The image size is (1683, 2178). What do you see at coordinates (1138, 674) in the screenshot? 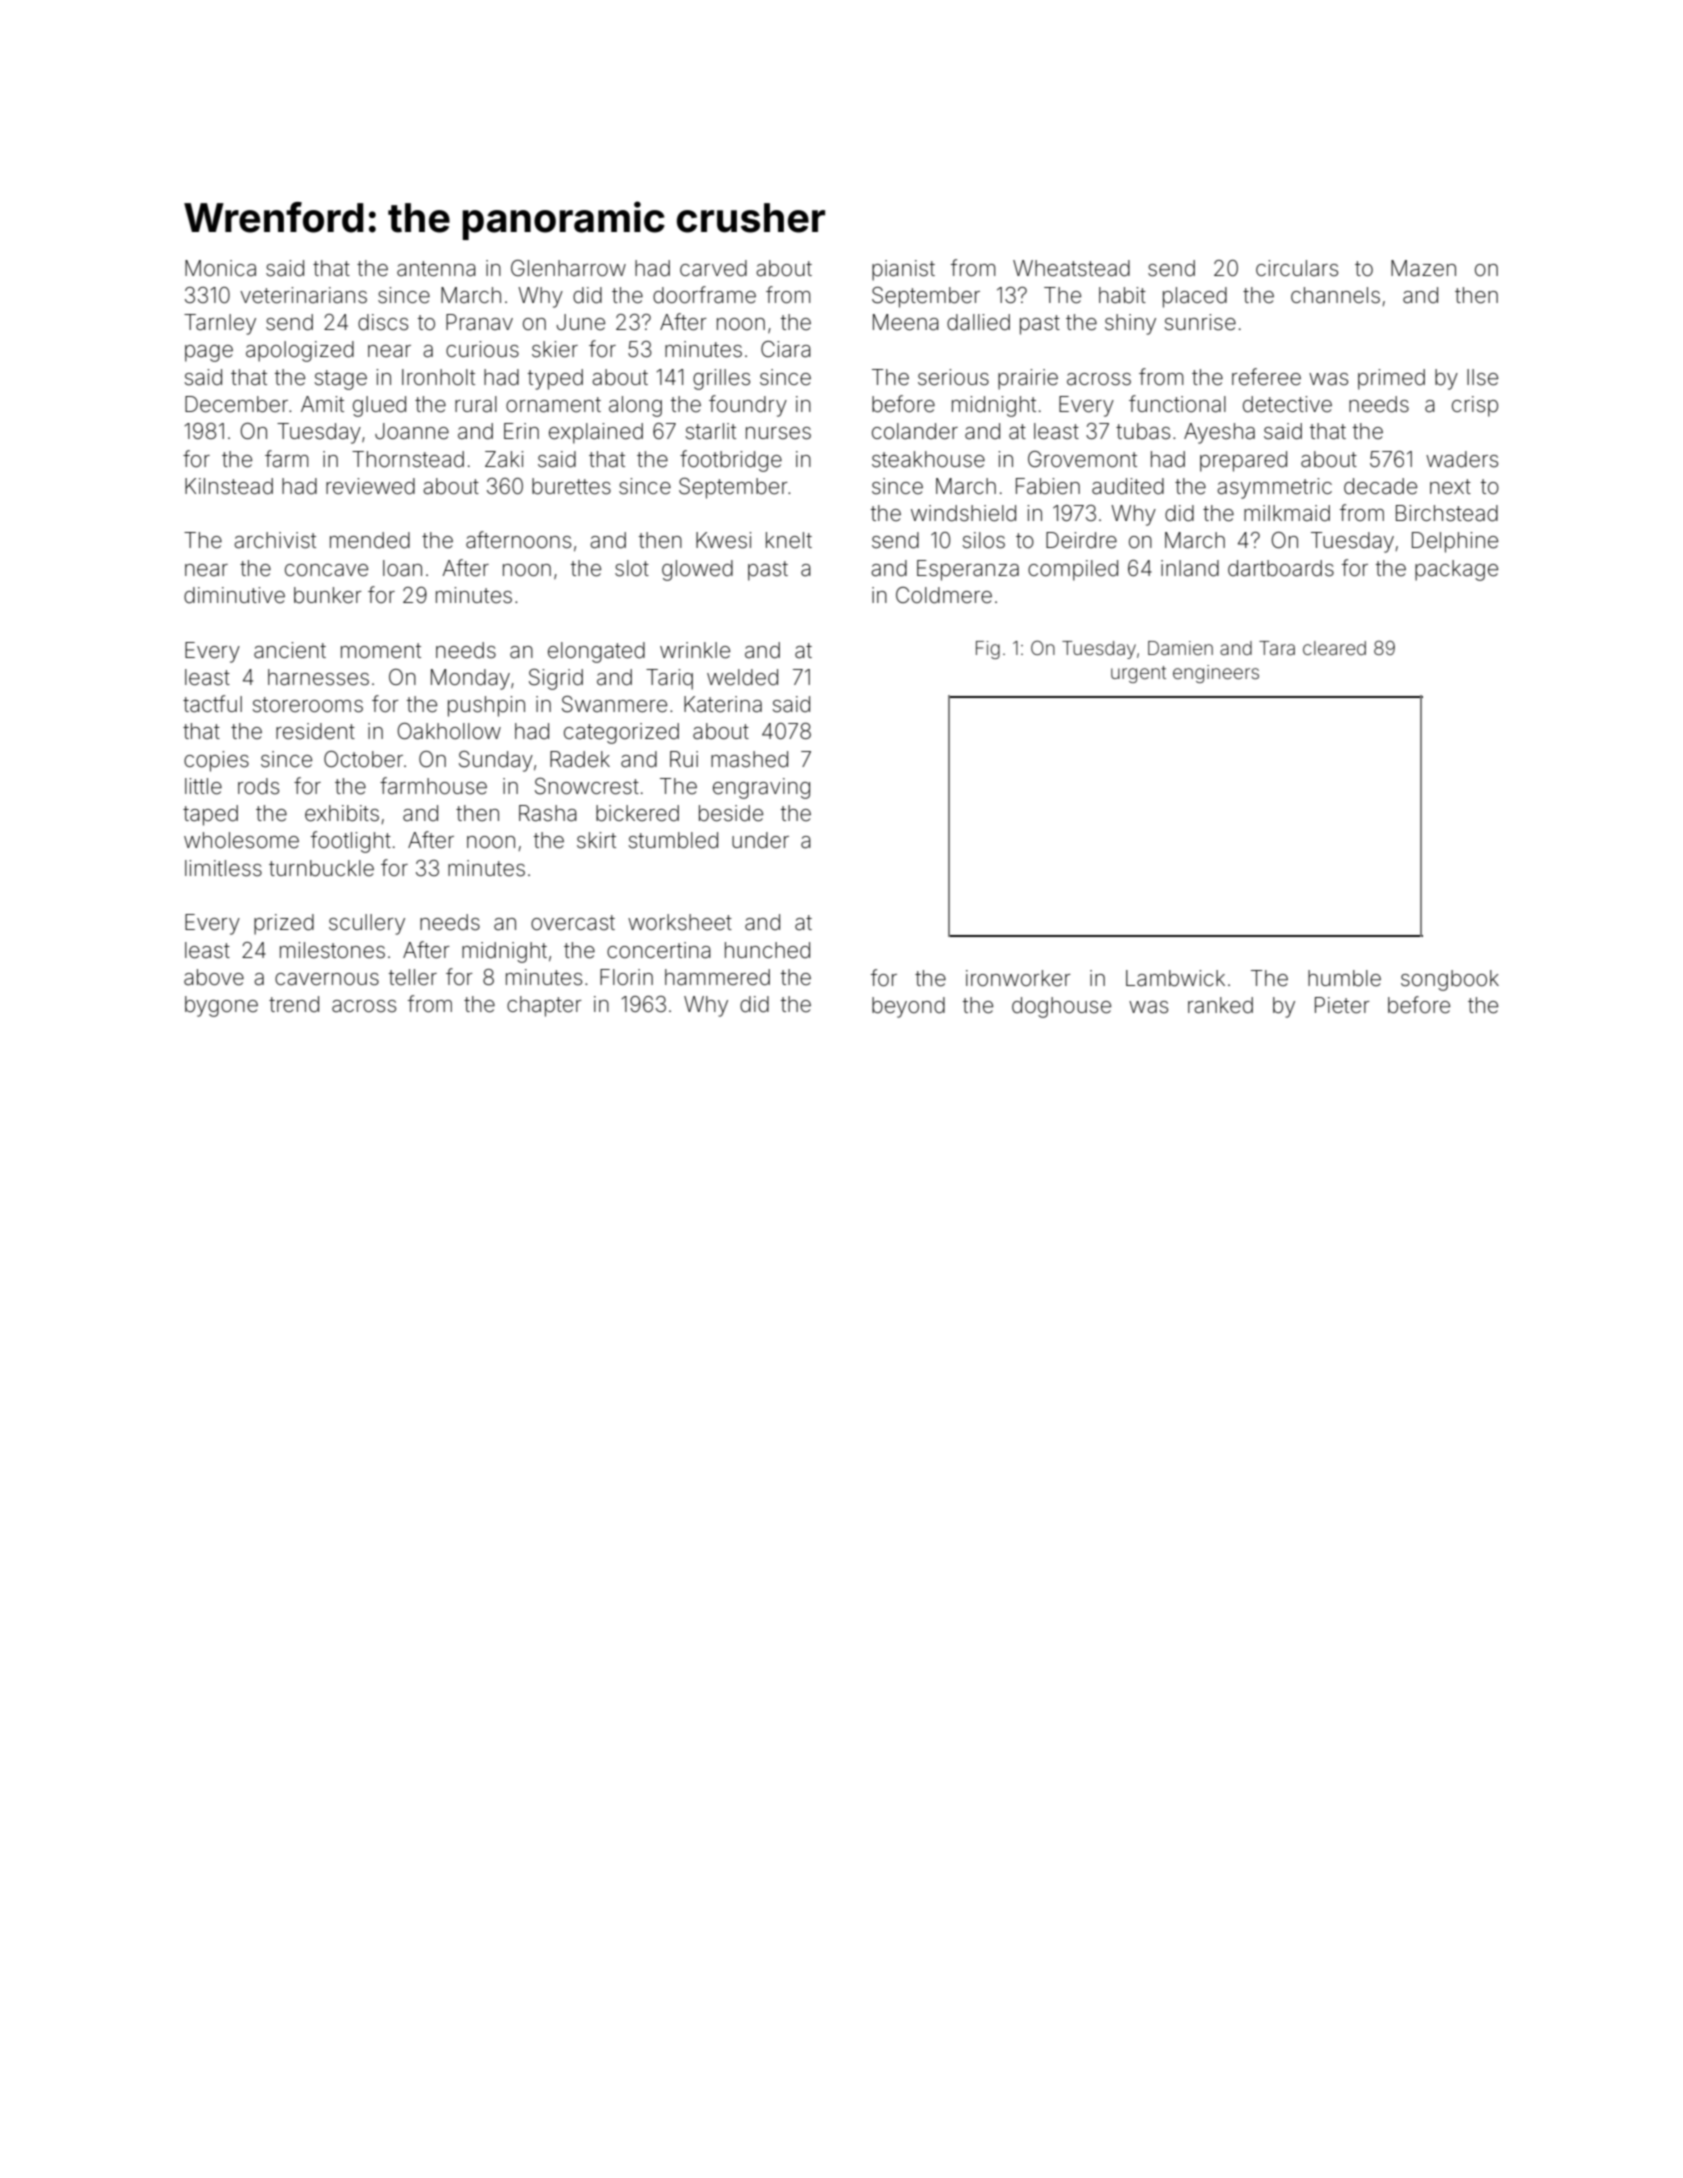
I see `urgent` at bounding box center [1138, 674].
